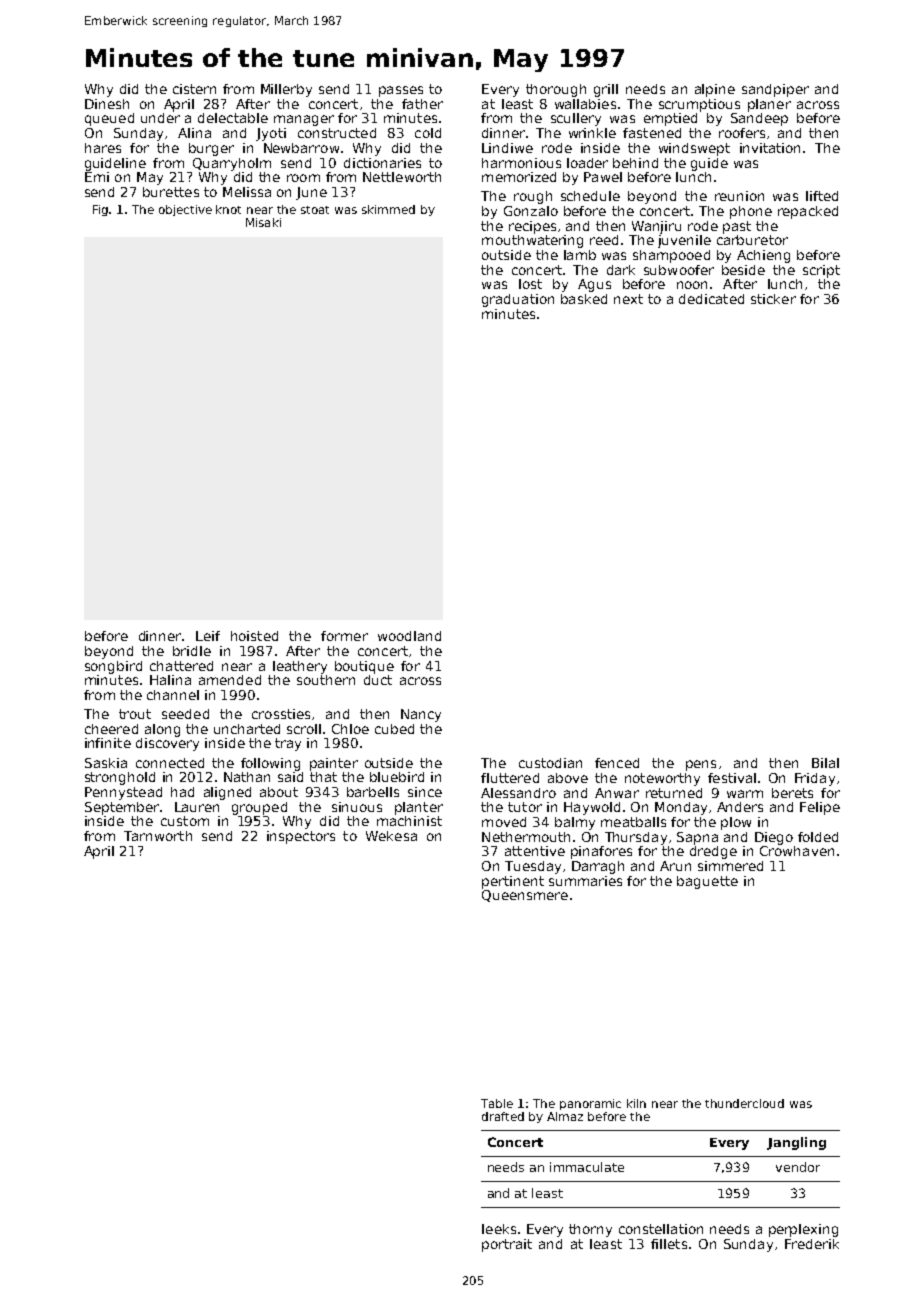  What do you see at coordinates (401, 91) in the image?
I see `passes` at bounding box center [401, 91].
